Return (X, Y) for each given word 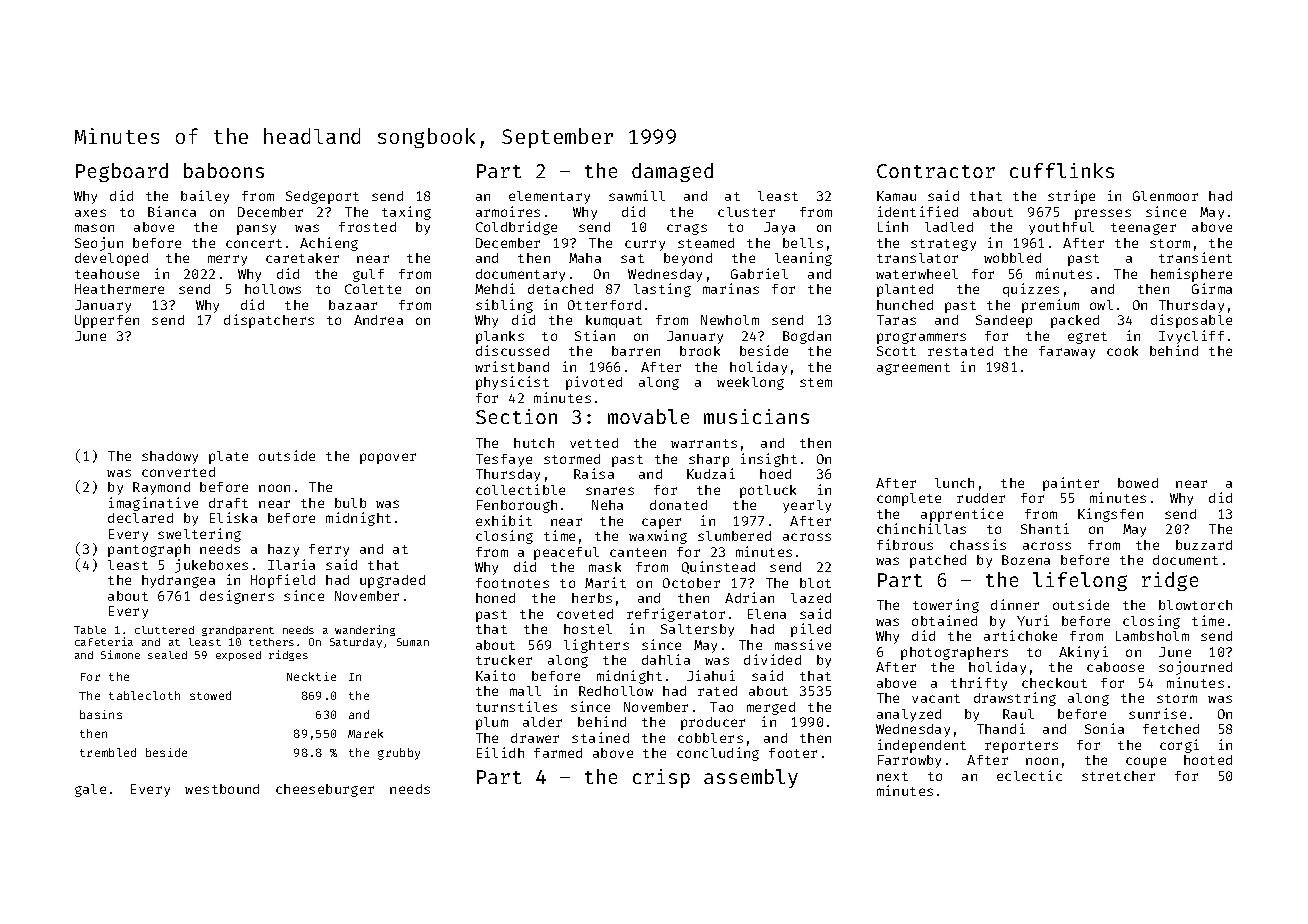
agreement (913, 369)
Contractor (936, 171)
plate (228, 457)
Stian (595, 335)
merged (771, 708)
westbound (222, 789)
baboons (224, 170)
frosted (367, 227)
